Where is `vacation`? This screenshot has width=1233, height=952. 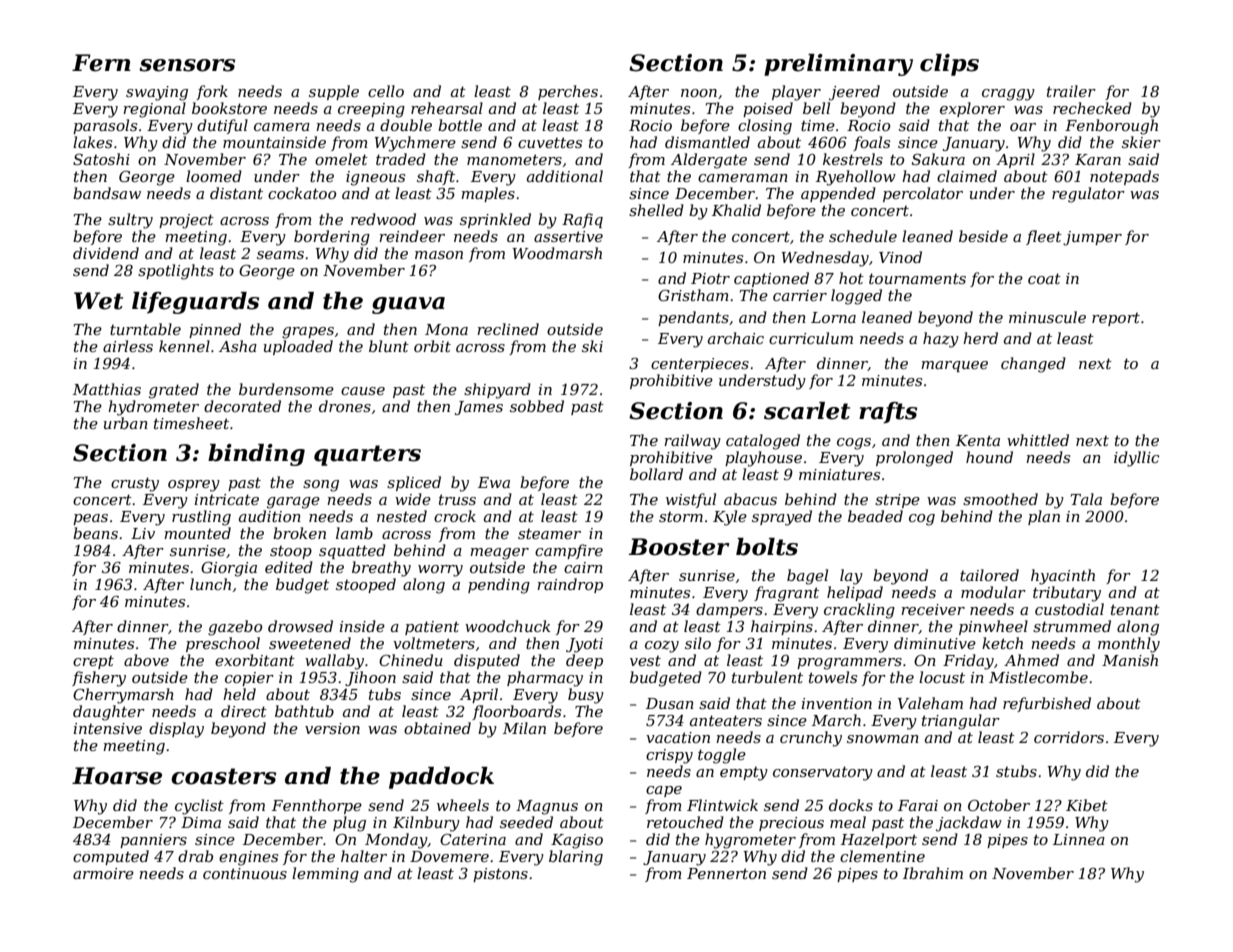
vacation is located at coordinates (678, 737).
